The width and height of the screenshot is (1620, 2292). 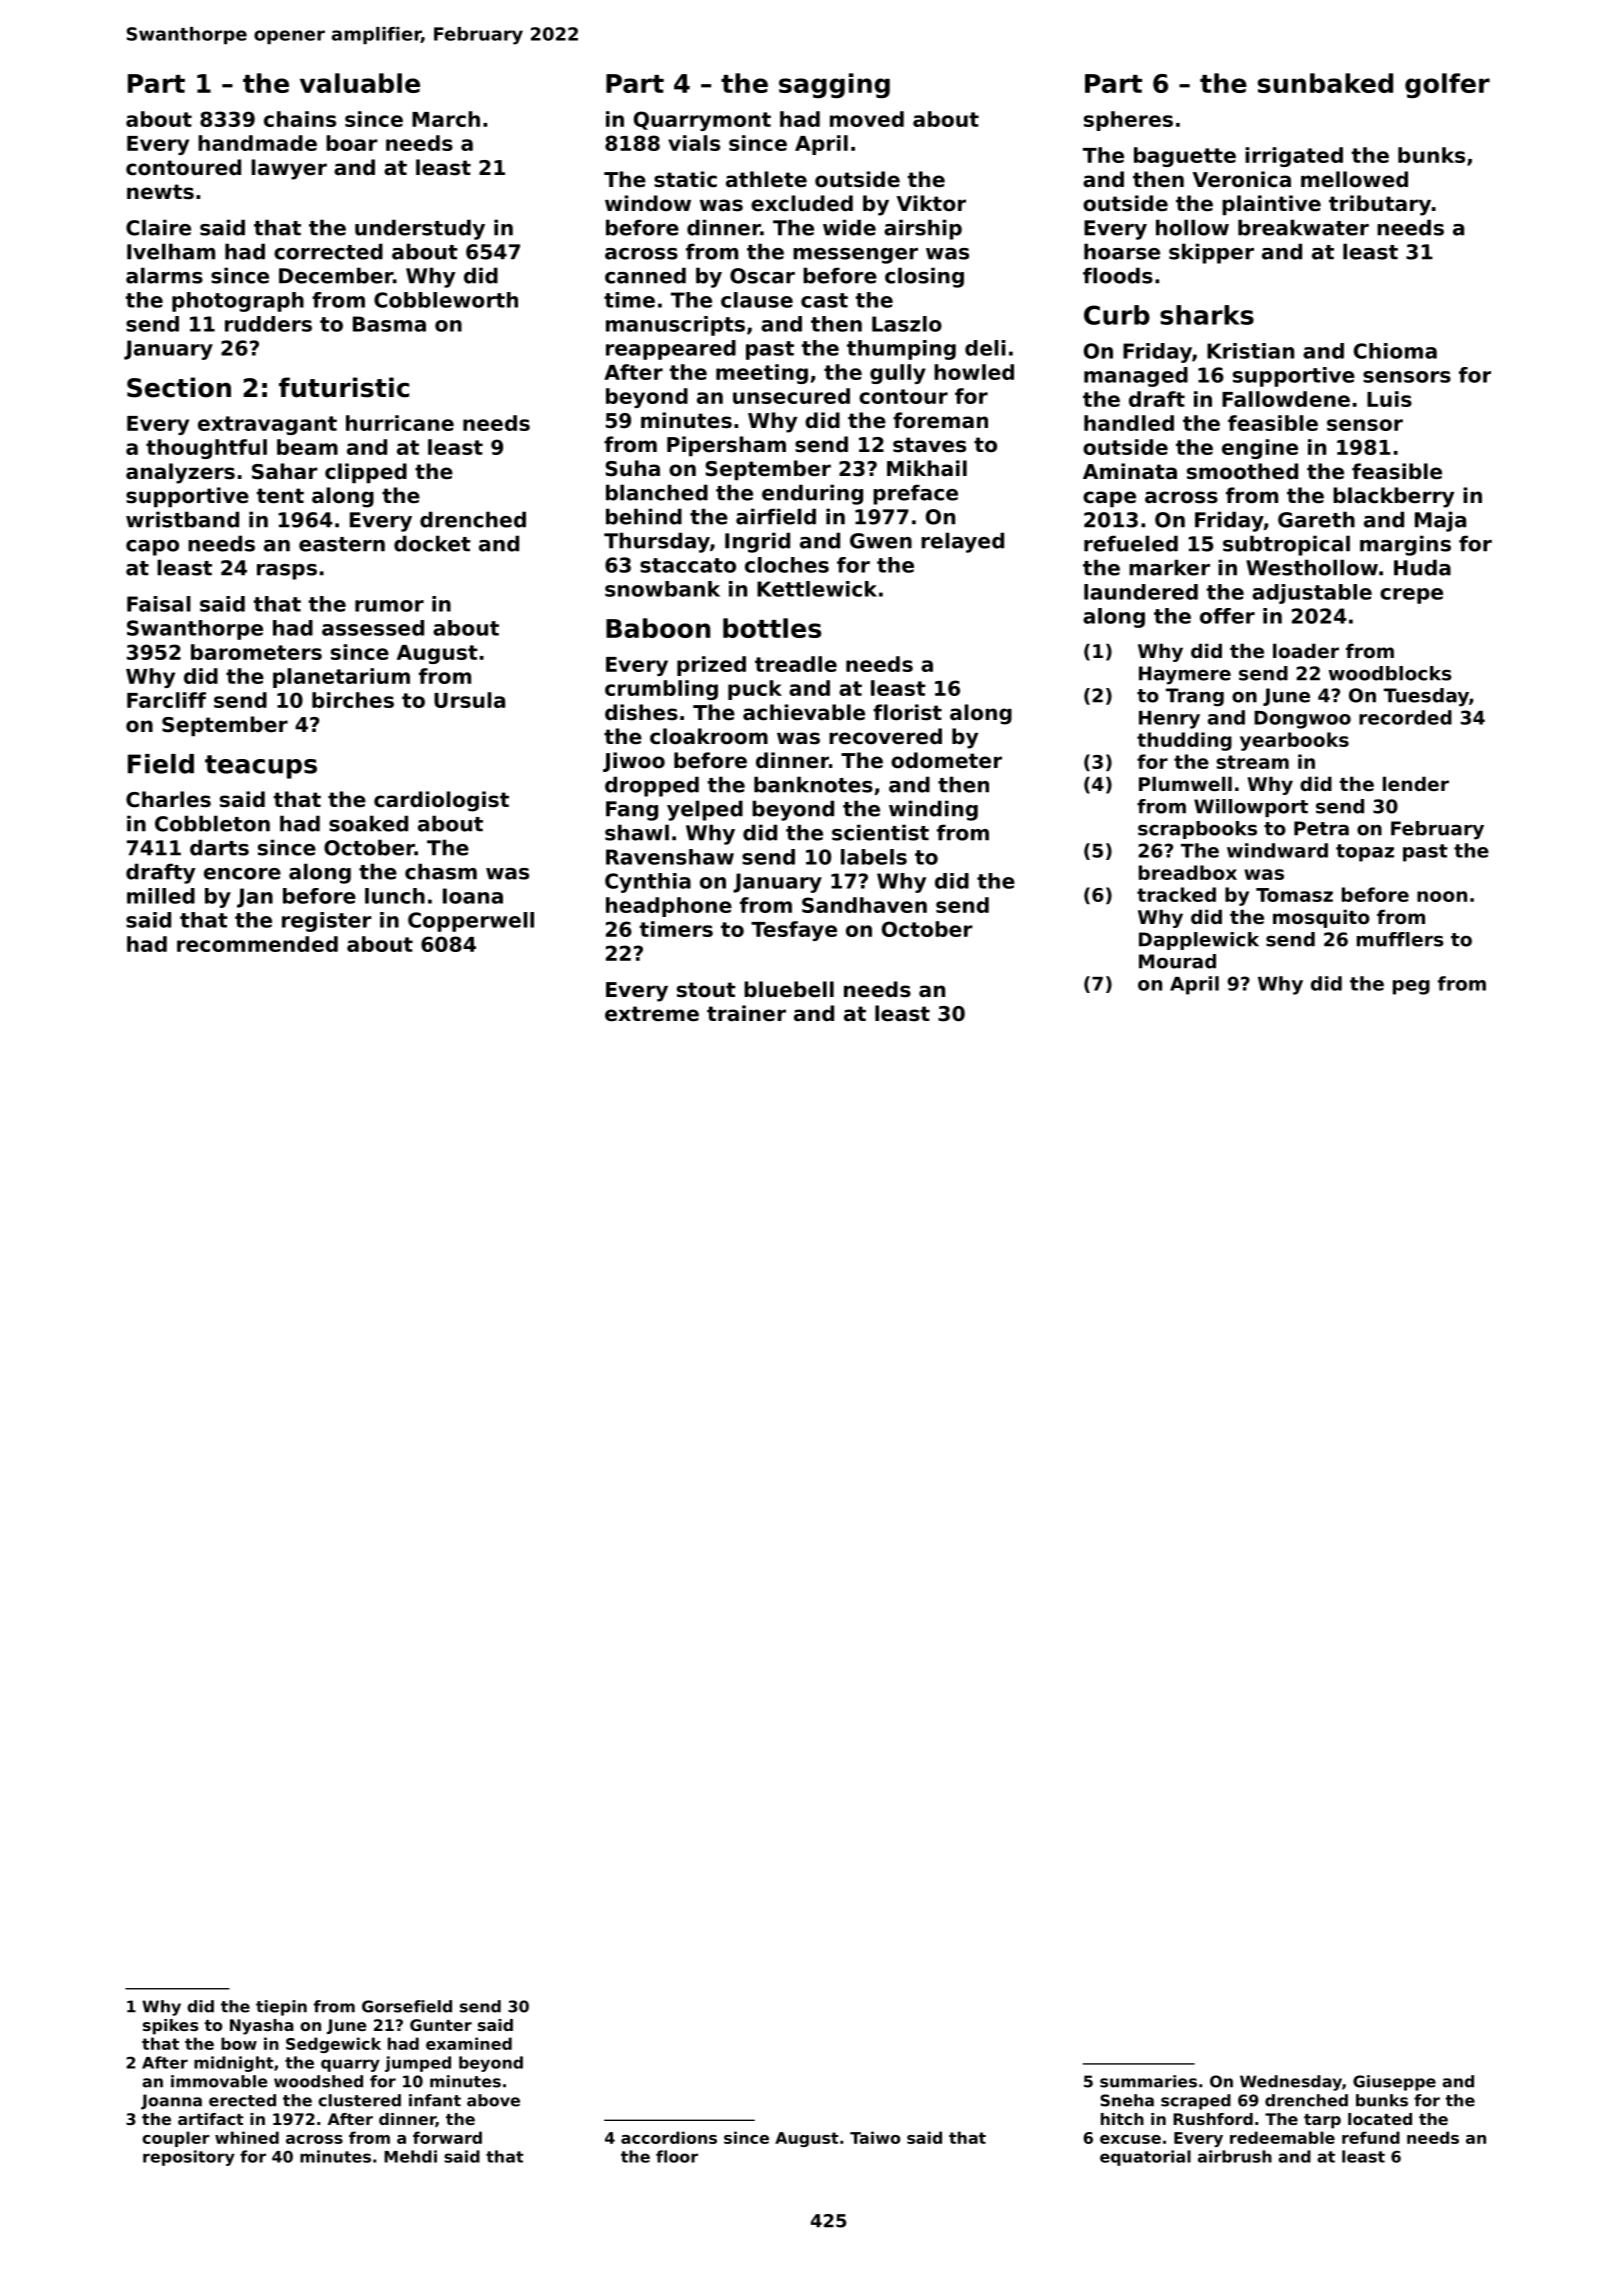 I want to click on crepe, so click(x=1411, y=596).
